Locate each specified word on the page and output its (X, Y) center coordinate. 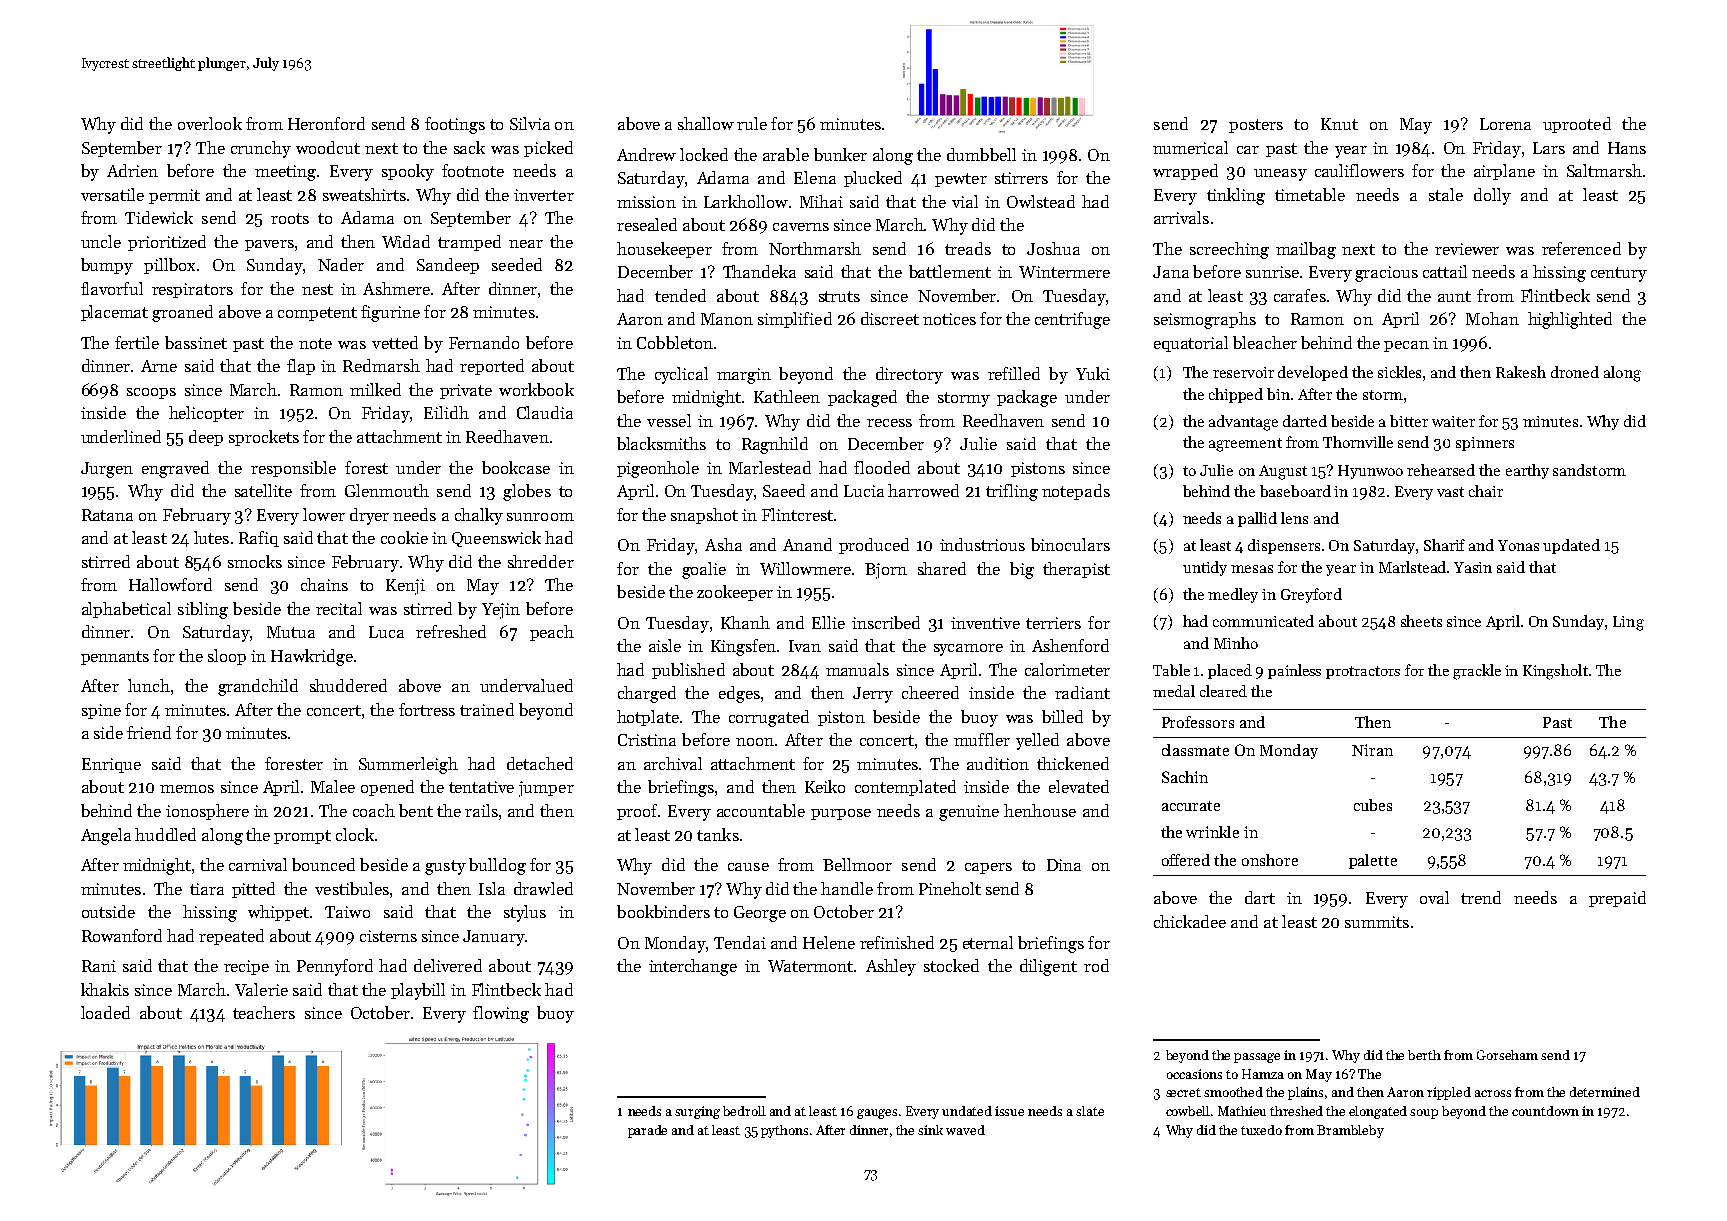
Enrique (111, 765)
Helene (829, 942)
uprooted (1577, 125)
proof (637, 812)
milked (375, 389)
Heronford (326, 123)
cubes (1373, 805)
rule (752, 123)
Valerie (261, 989)
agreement (1245, 445)
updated (1571, 546)
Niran (1372, 750)
